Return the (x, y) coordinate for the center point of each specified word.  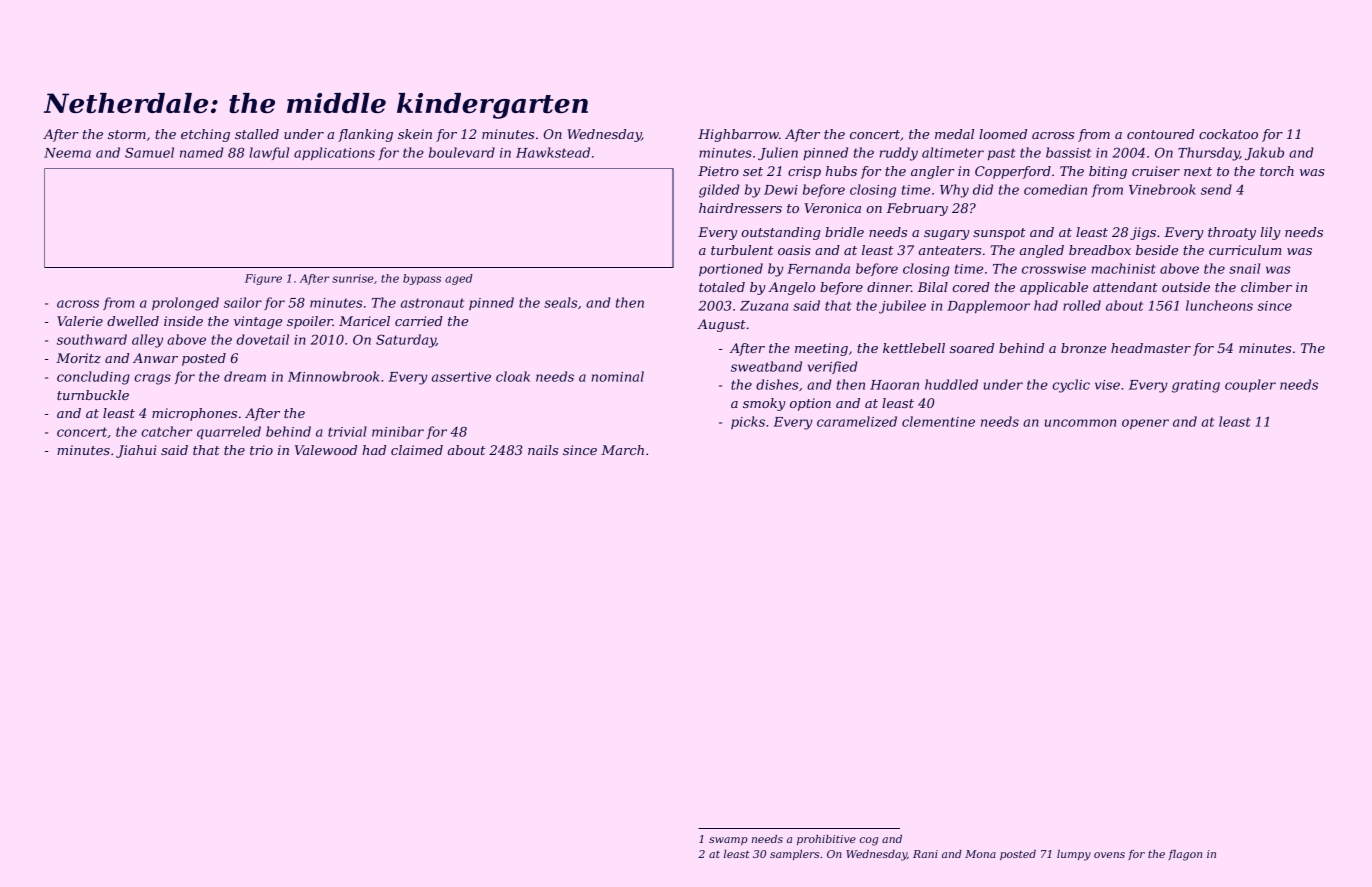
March (622, 450)
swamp (728, 841)
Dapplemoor (988, 306)
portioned (731, 269)
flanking (365, 135)
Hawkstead (553, 152)
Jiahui (136, 451)
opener (1145, 424)
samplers (794, 855)
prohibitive (826, 840)
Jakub (1264, 153)
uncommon (1080, 423)
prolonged (185, 304)
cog (869, 841)
